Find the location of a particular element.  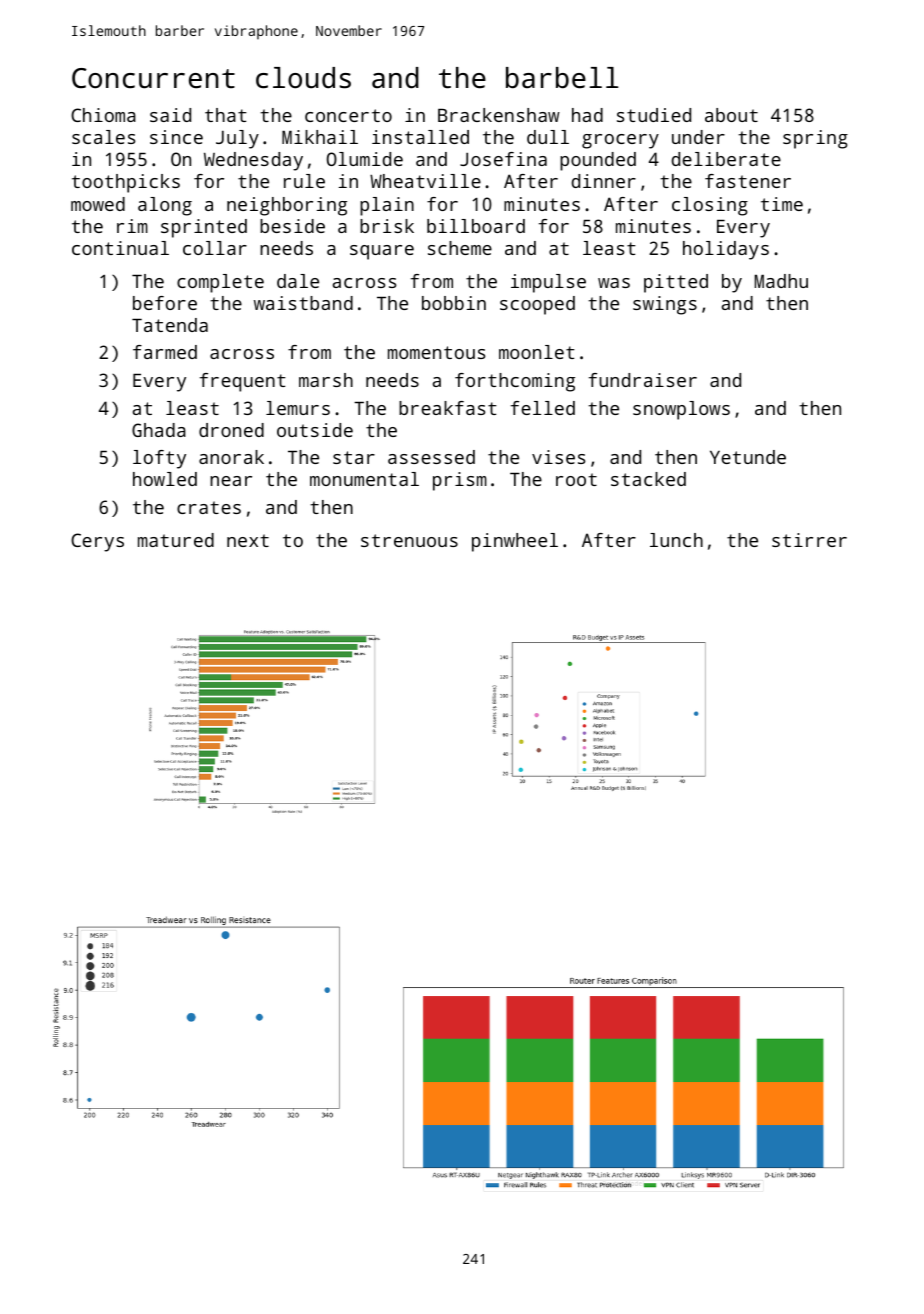

Tatenda is located at coordinates (170, 325).
